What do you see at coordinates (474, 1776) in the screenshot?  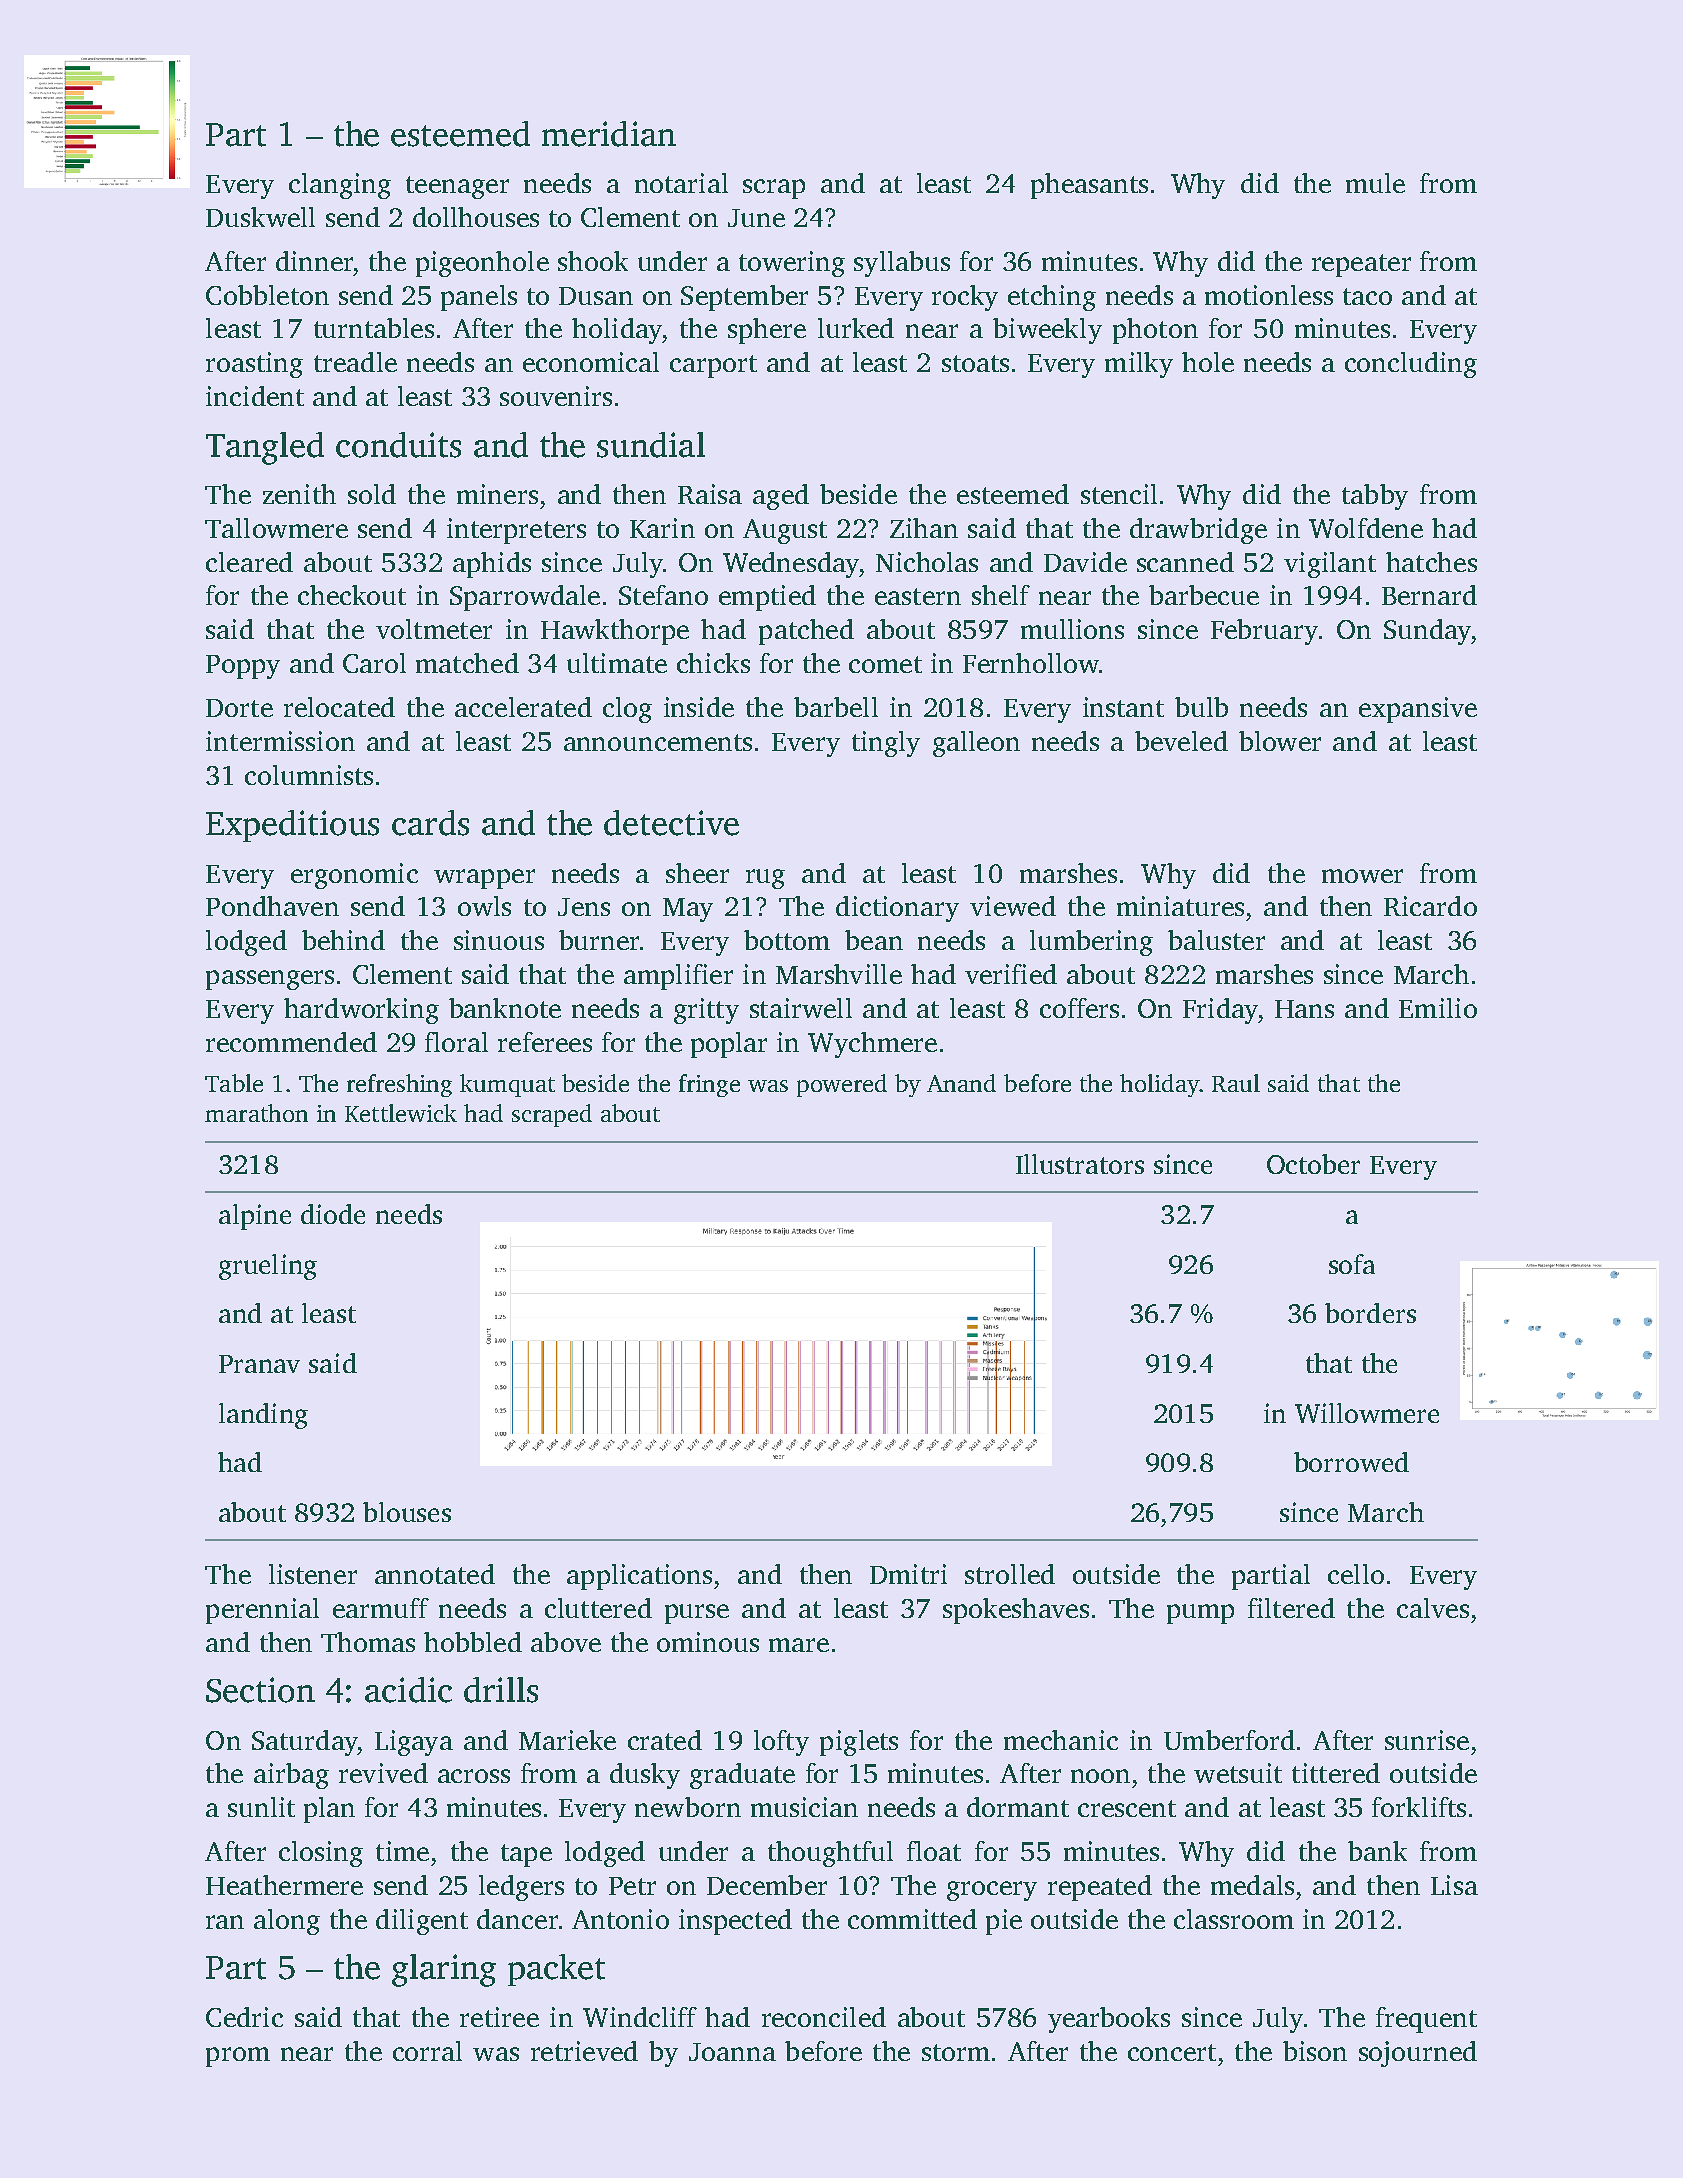 I see `across` at bounding box center [474, 1776].
